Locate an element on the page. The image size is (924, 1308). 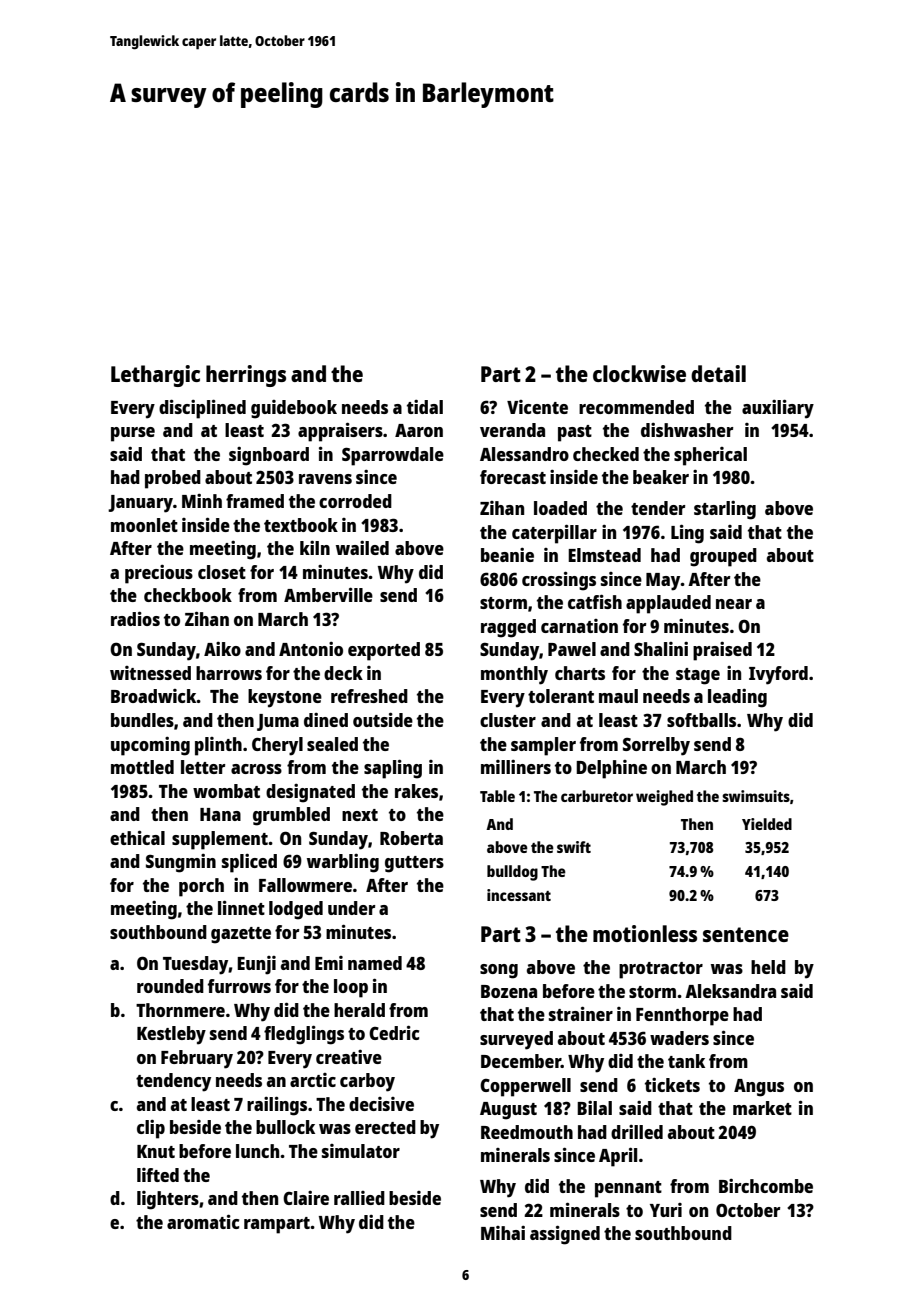
probed is located at coordinates (173, 479).
